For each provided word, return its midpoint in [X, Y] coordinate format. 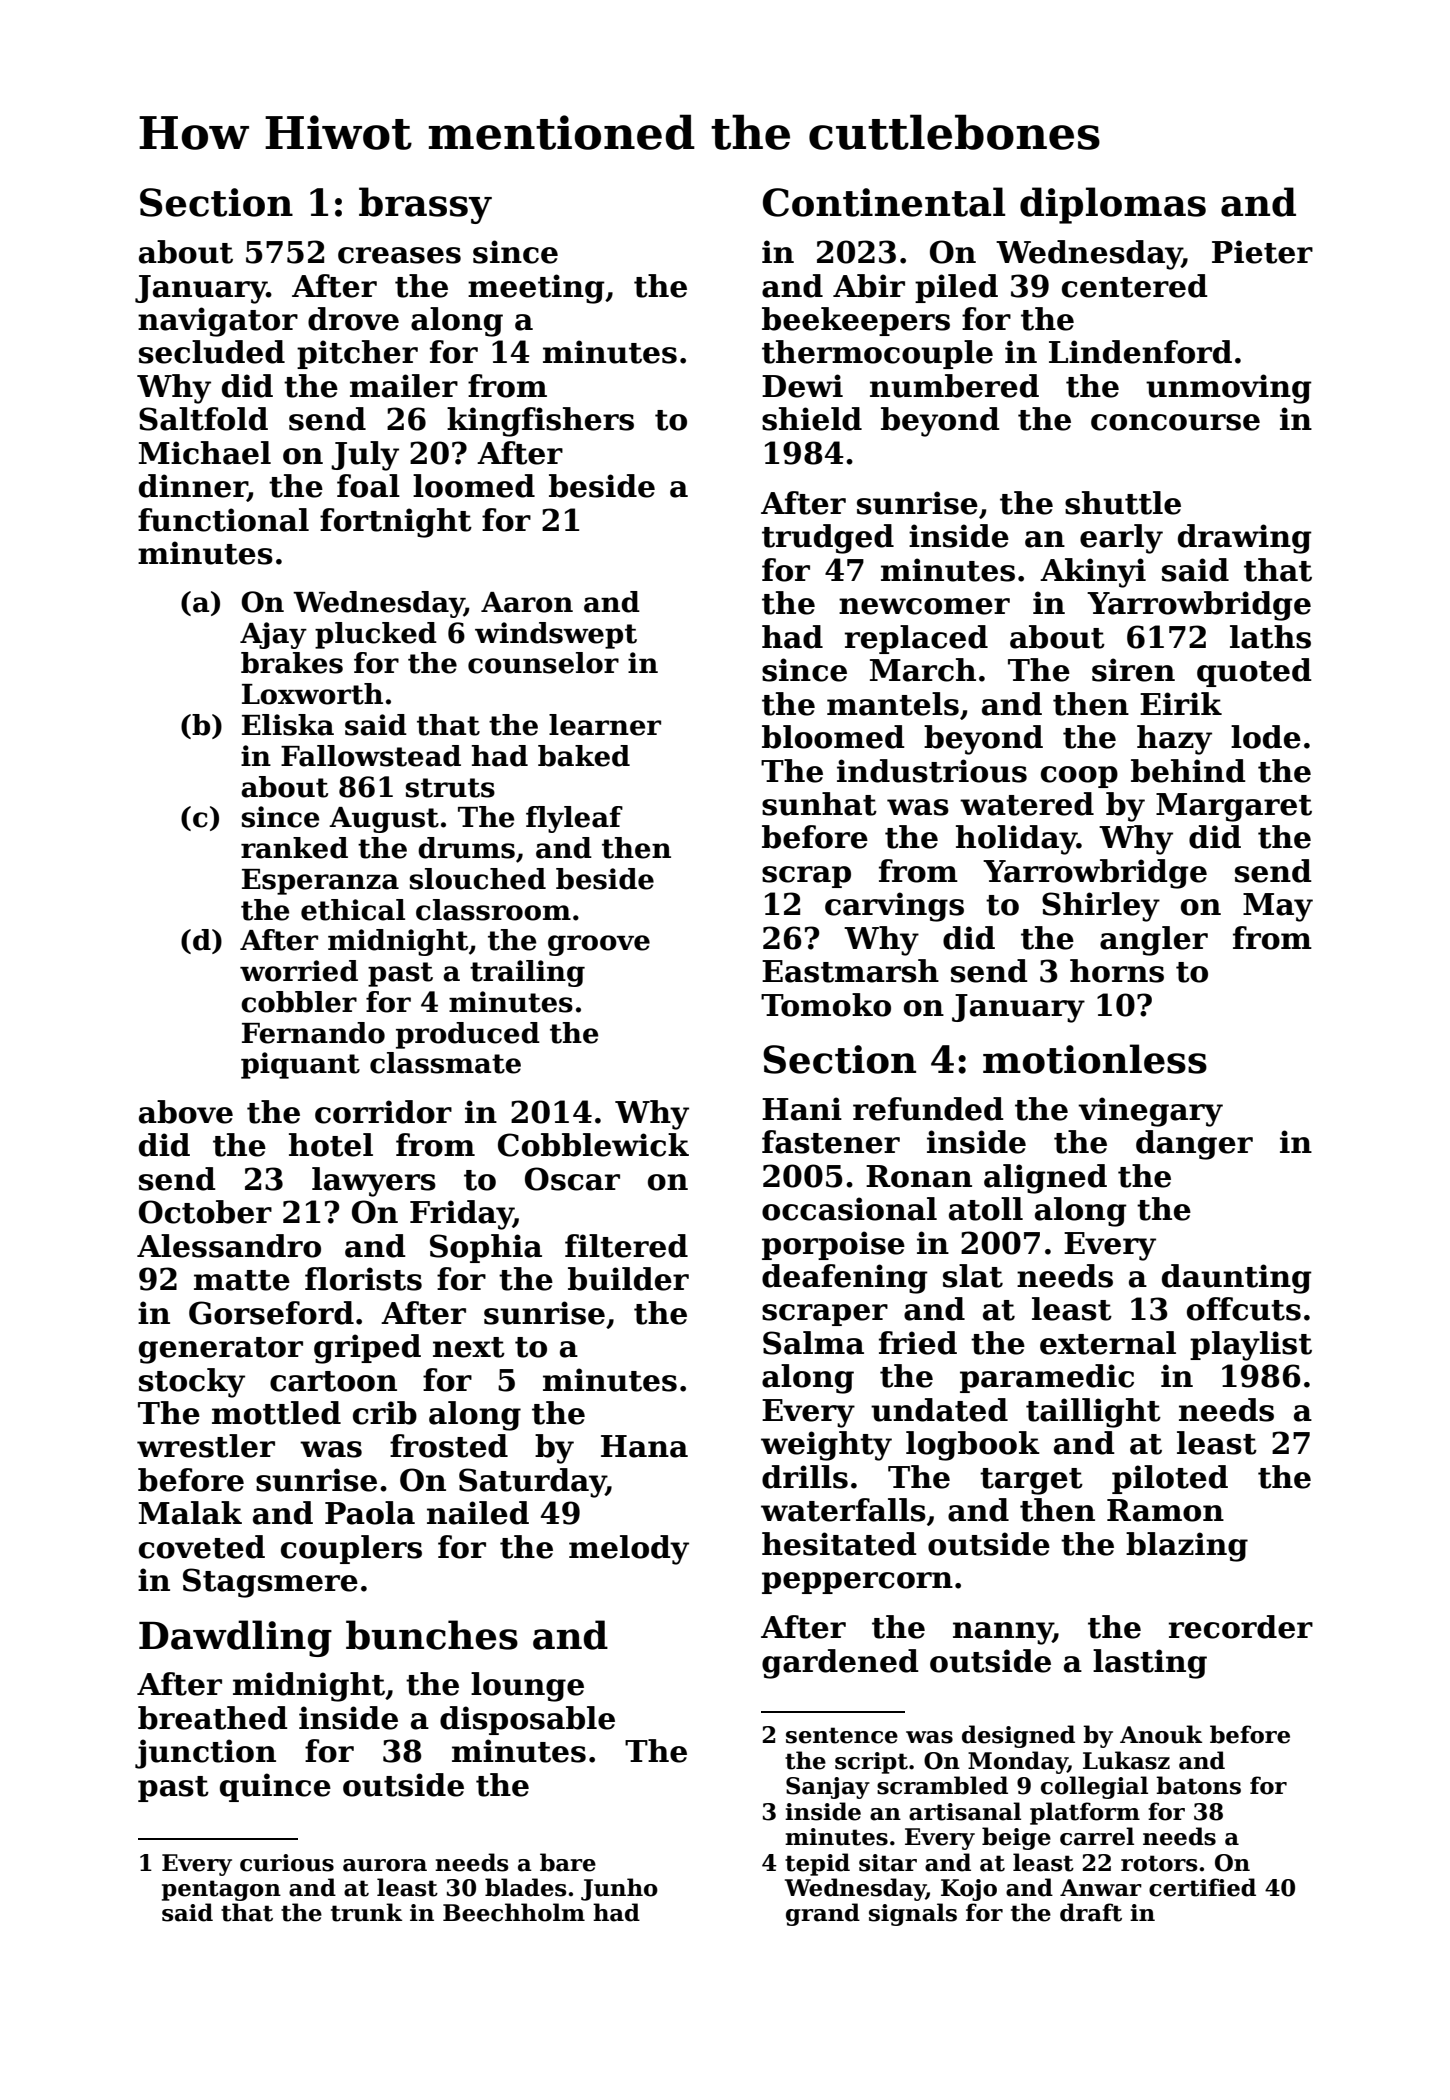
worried [299, 971]
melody [629, 1550]
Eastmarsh [850, 971]
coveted [202, 1547]
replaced [916, 639]
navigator [218, 322]
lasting [1150, 1664]
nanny [1003, 1633]
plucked [376, 635]
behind [1188, 771]
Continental [884, 202]
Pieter [1262, 252]
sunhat [819, 804]
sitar [888, 1863]
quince [275, 1787]
